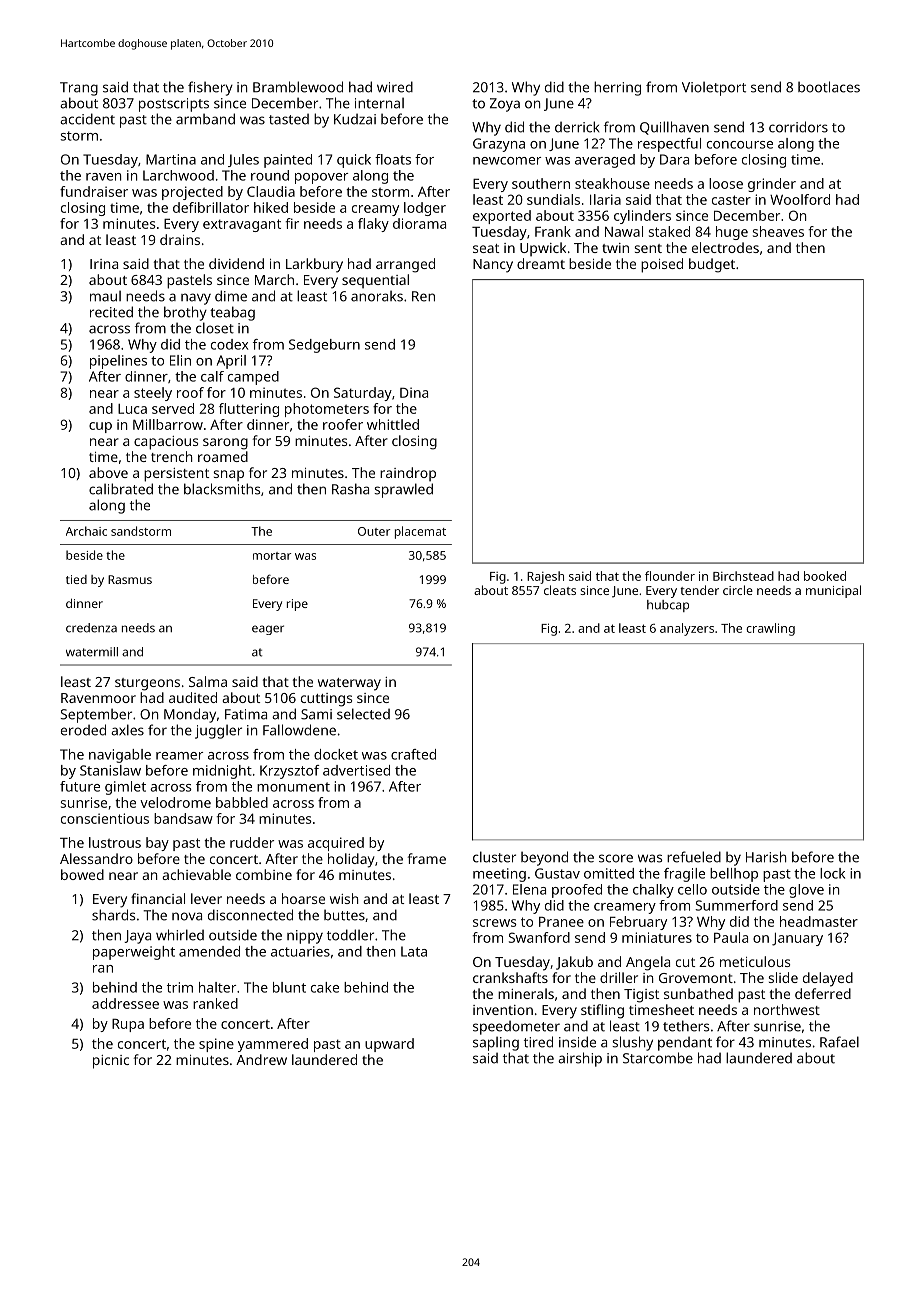 This image has width=924, height=1308. What do you see at coordinates (819, 921) in the image?
I see `headmaster` at bounding box center [819, 921].
